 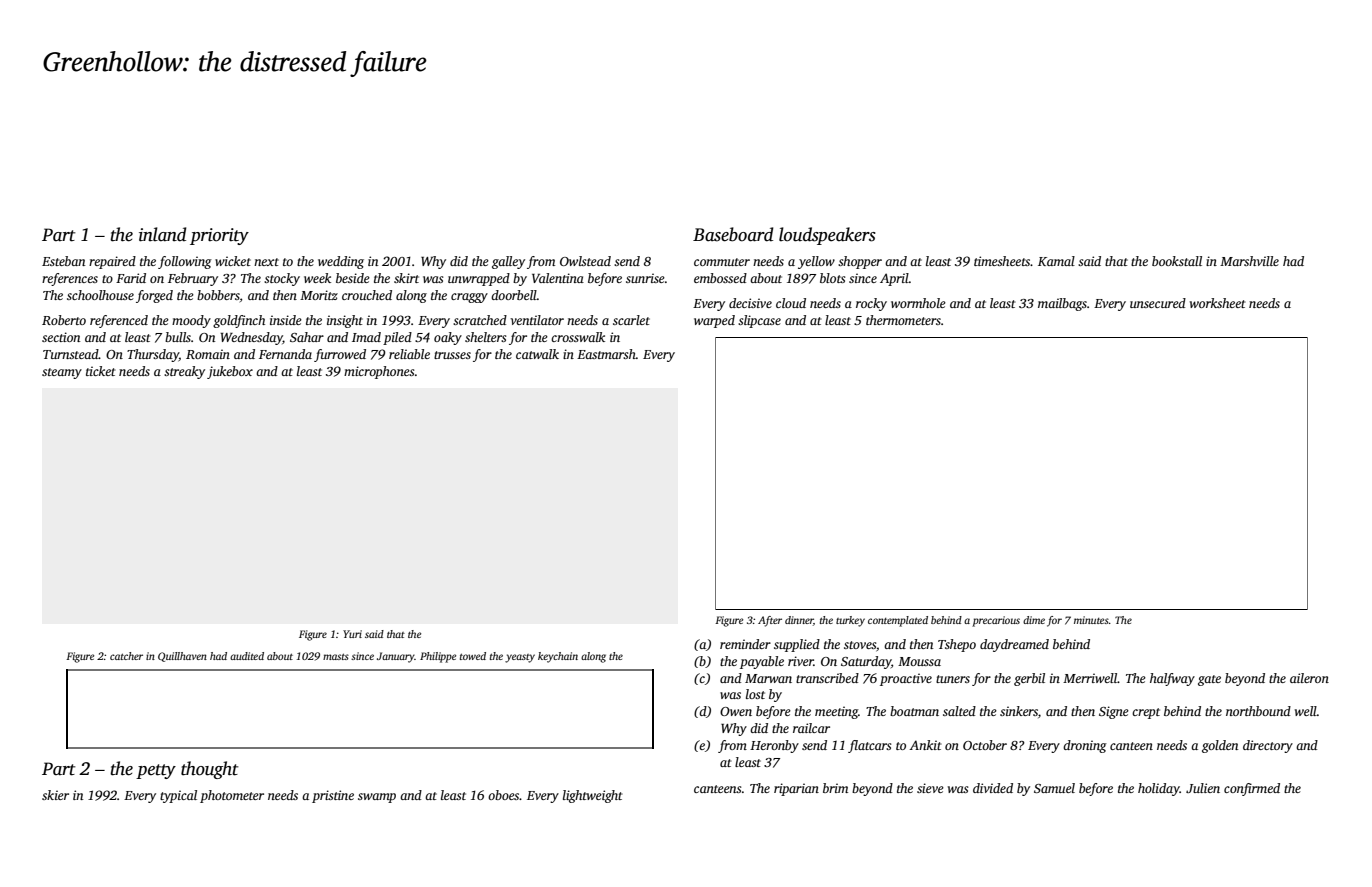 What do you see at coordinates (379, 372) in the screenshot?
I see `microphones` at bounding box center [379, 372].
